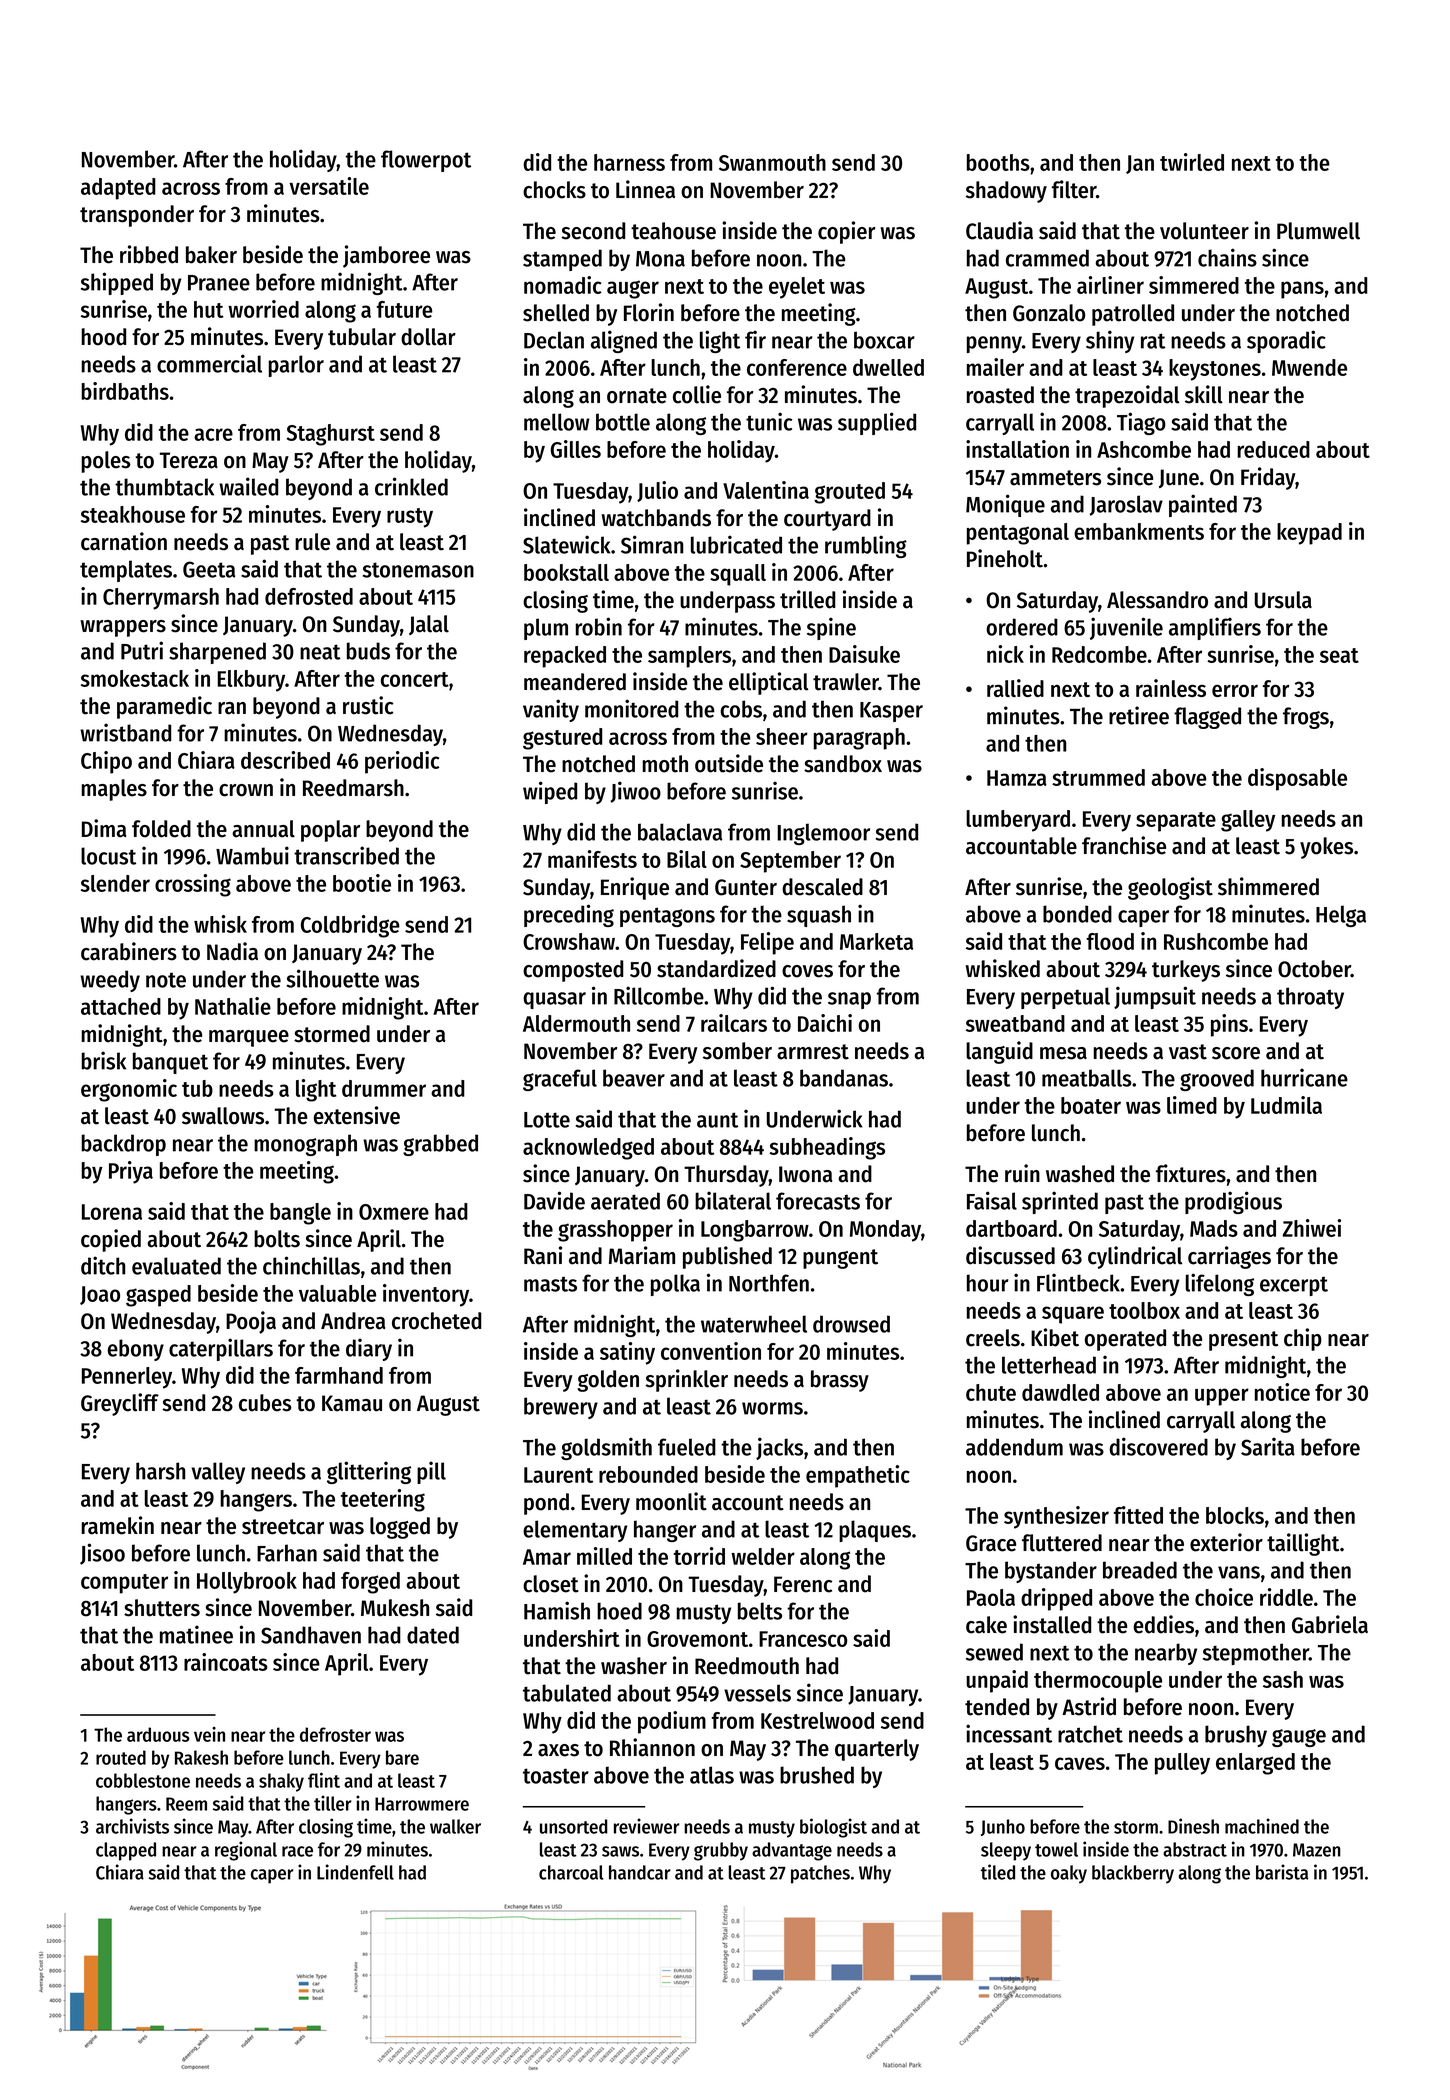 This screenshot has height=2100, width=1450. I want to click on shutters, so click(162, 1608).
